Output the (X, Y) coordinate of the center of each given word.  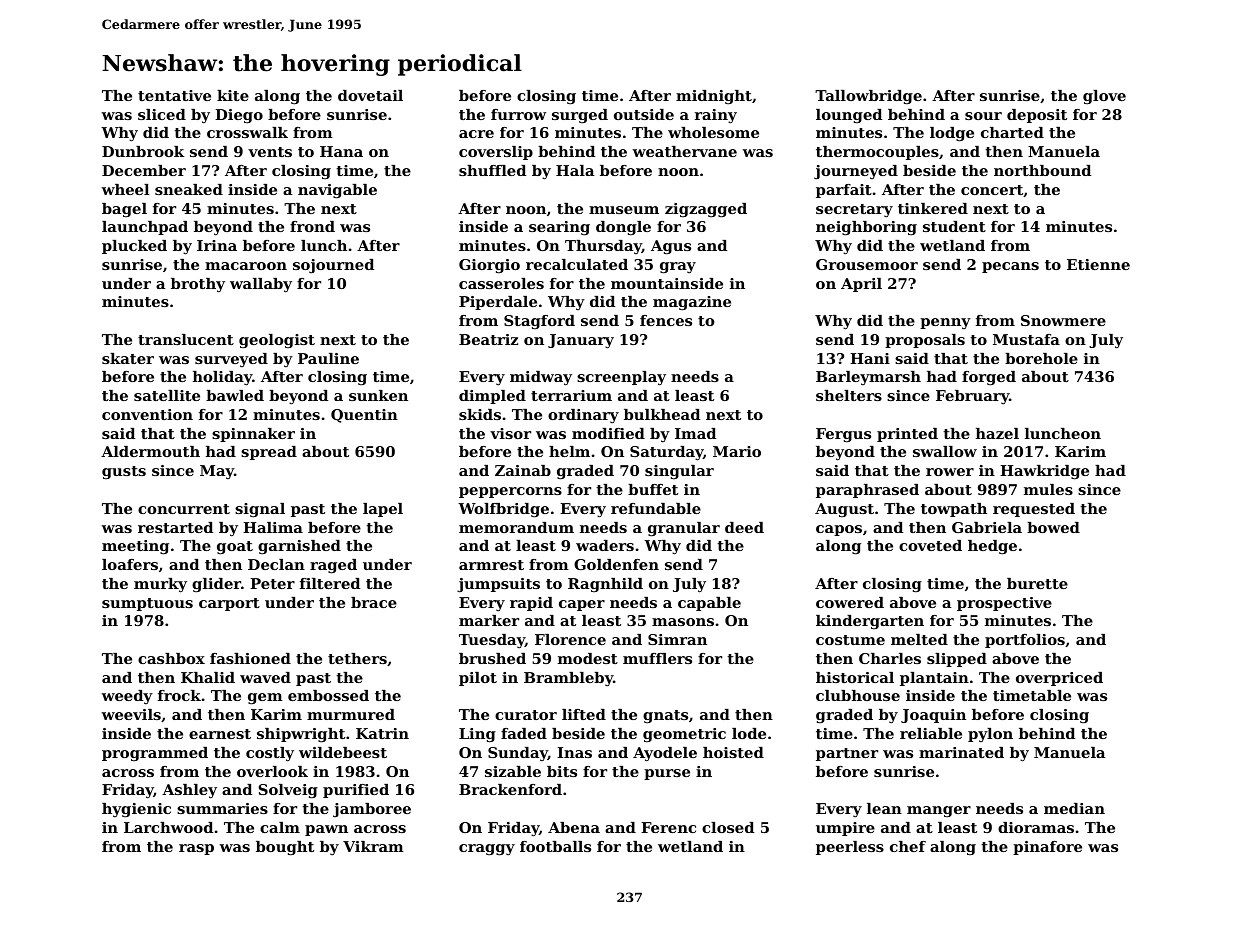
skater (128, 358)
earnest (220, 734)
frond (312, 226)
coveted (930, 545)
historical (855, 677)
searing (559, 228)
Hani (870, 358)
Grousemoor (867, 264)
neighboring (866, 228)
